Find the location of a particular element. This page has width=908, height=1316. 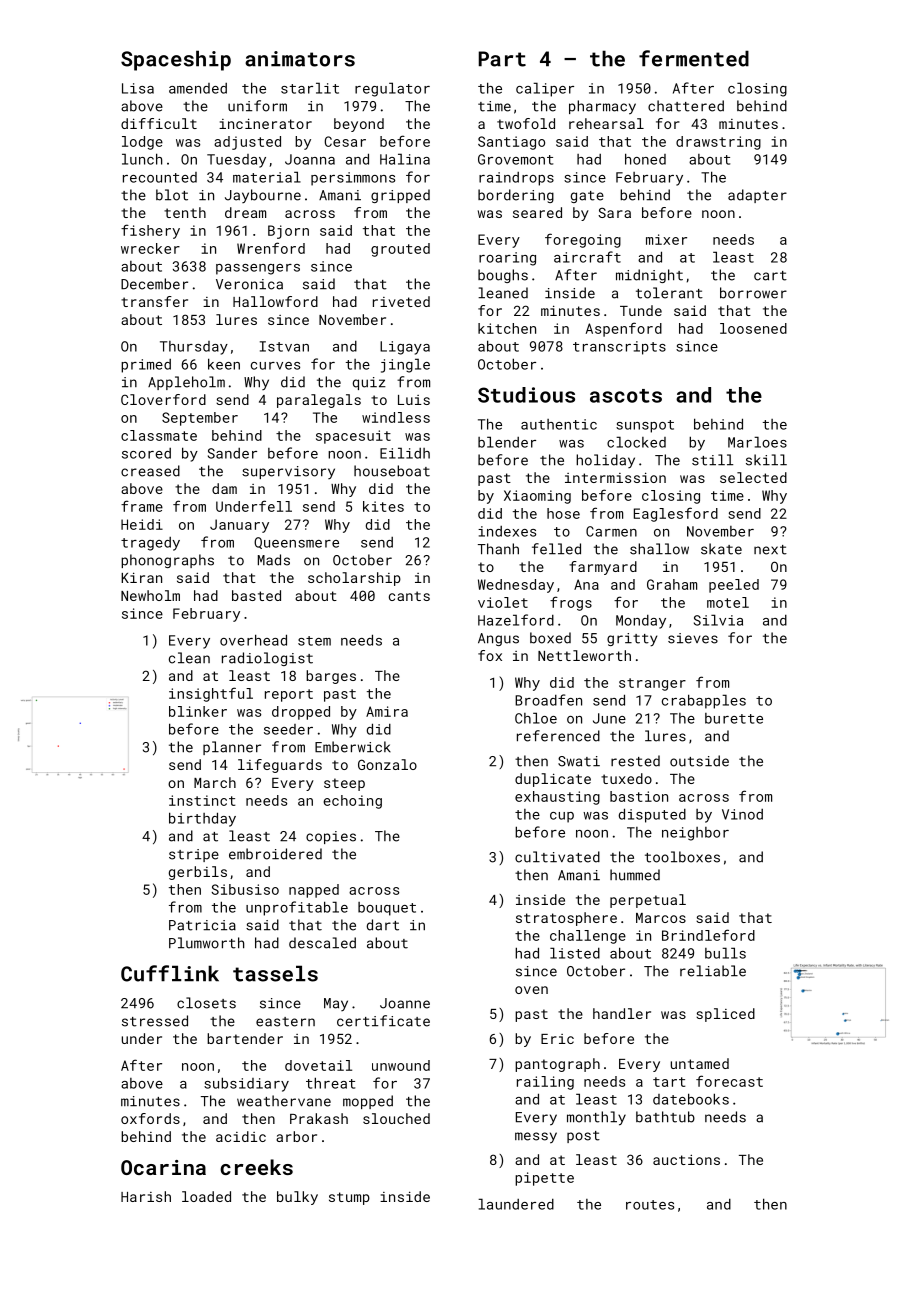

fermented is located at coordinates (694, 58).
